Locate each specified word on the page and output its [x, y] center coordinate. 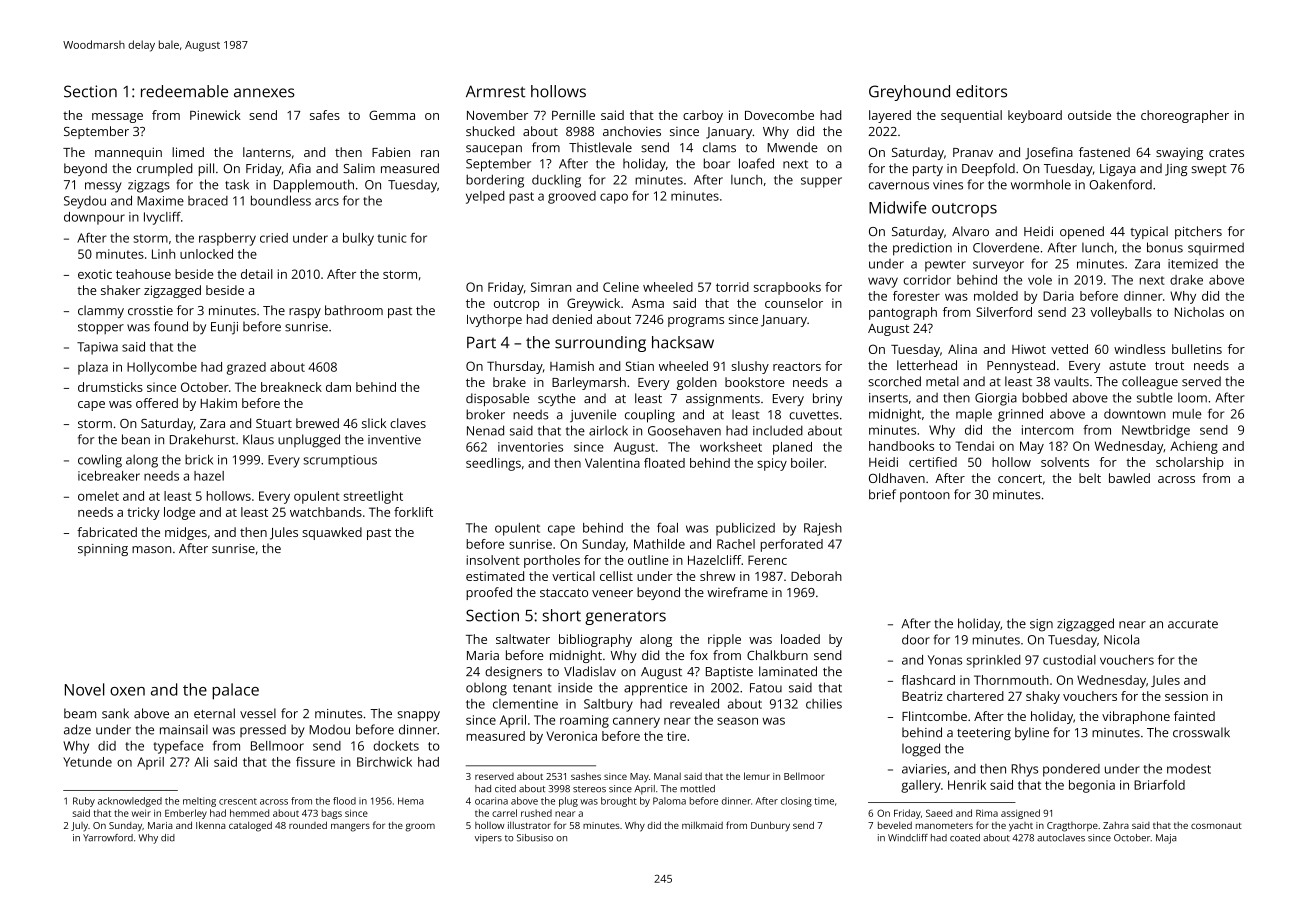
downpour [94, 218]
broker [485, 414]
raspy [305, 313]
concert [1020, 478]
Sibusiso [535, 838]
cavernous [899, 186]
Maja [1166, 839]
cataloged [250, 826]
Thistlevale [600, 147]
